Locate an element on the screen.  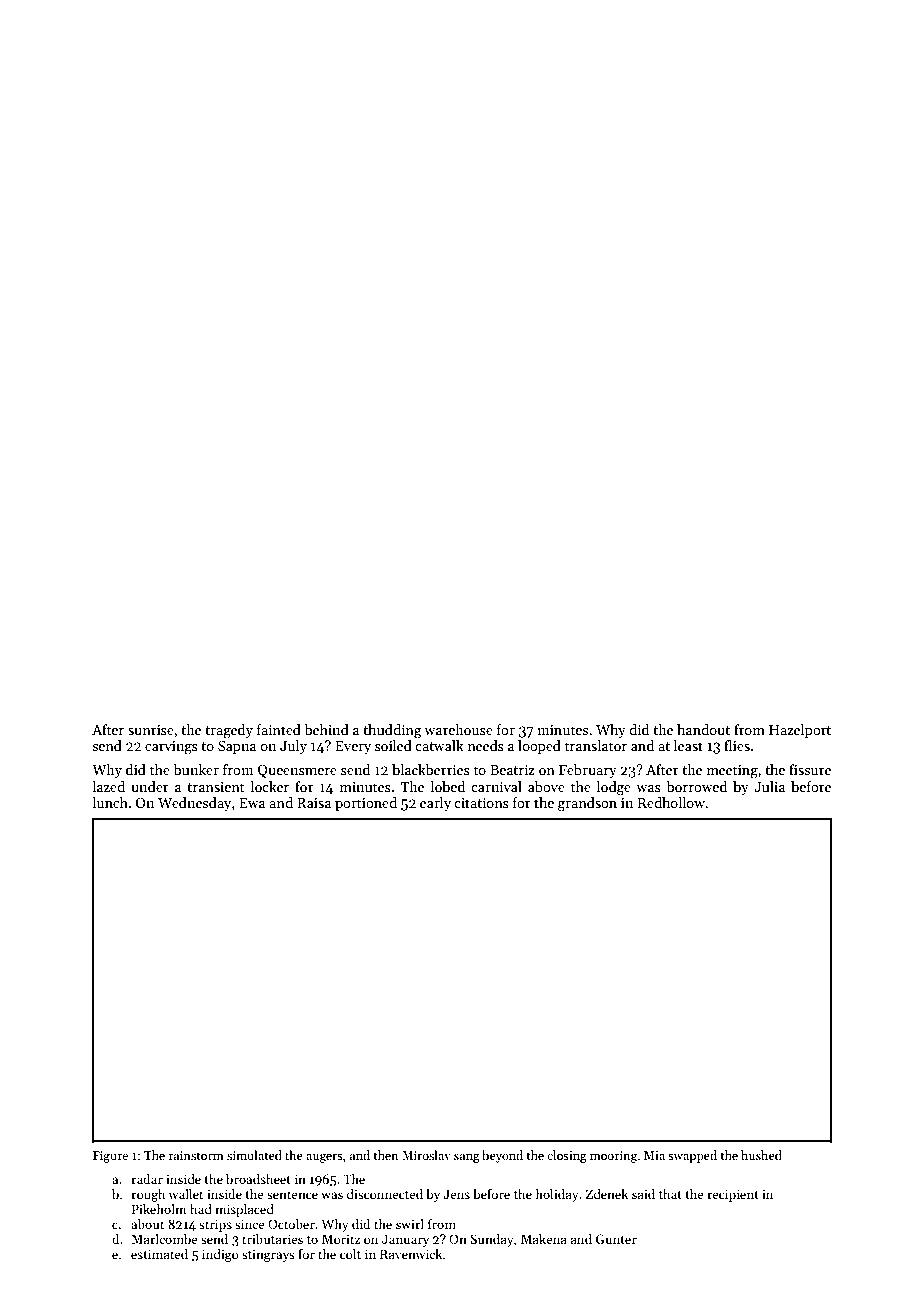
beyond is located at coordinates (502, 1156).
